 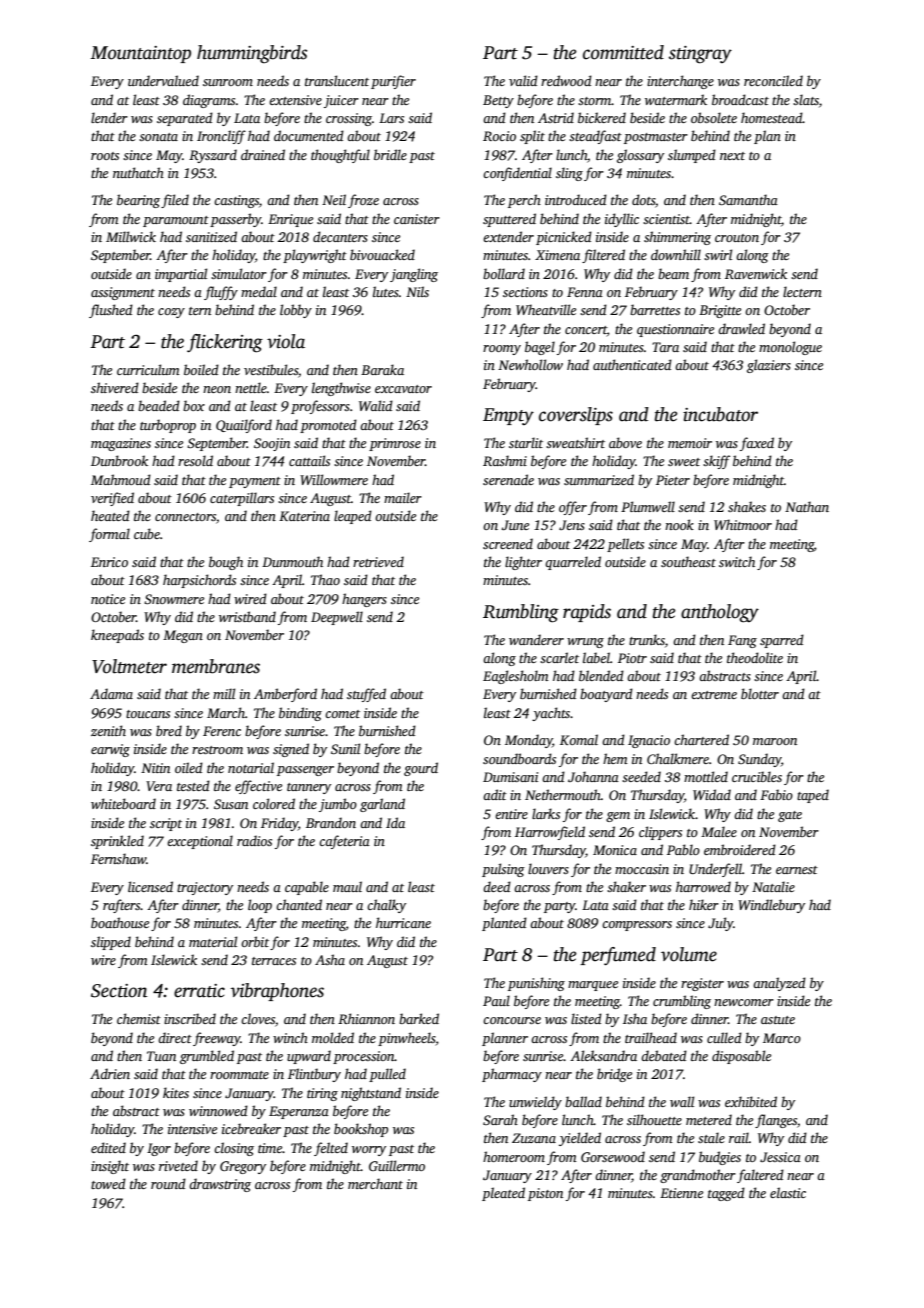 What do you see at coordinates (718, 254) in the screenshot?
I see `swirl` at bounding box center [718, 254].
